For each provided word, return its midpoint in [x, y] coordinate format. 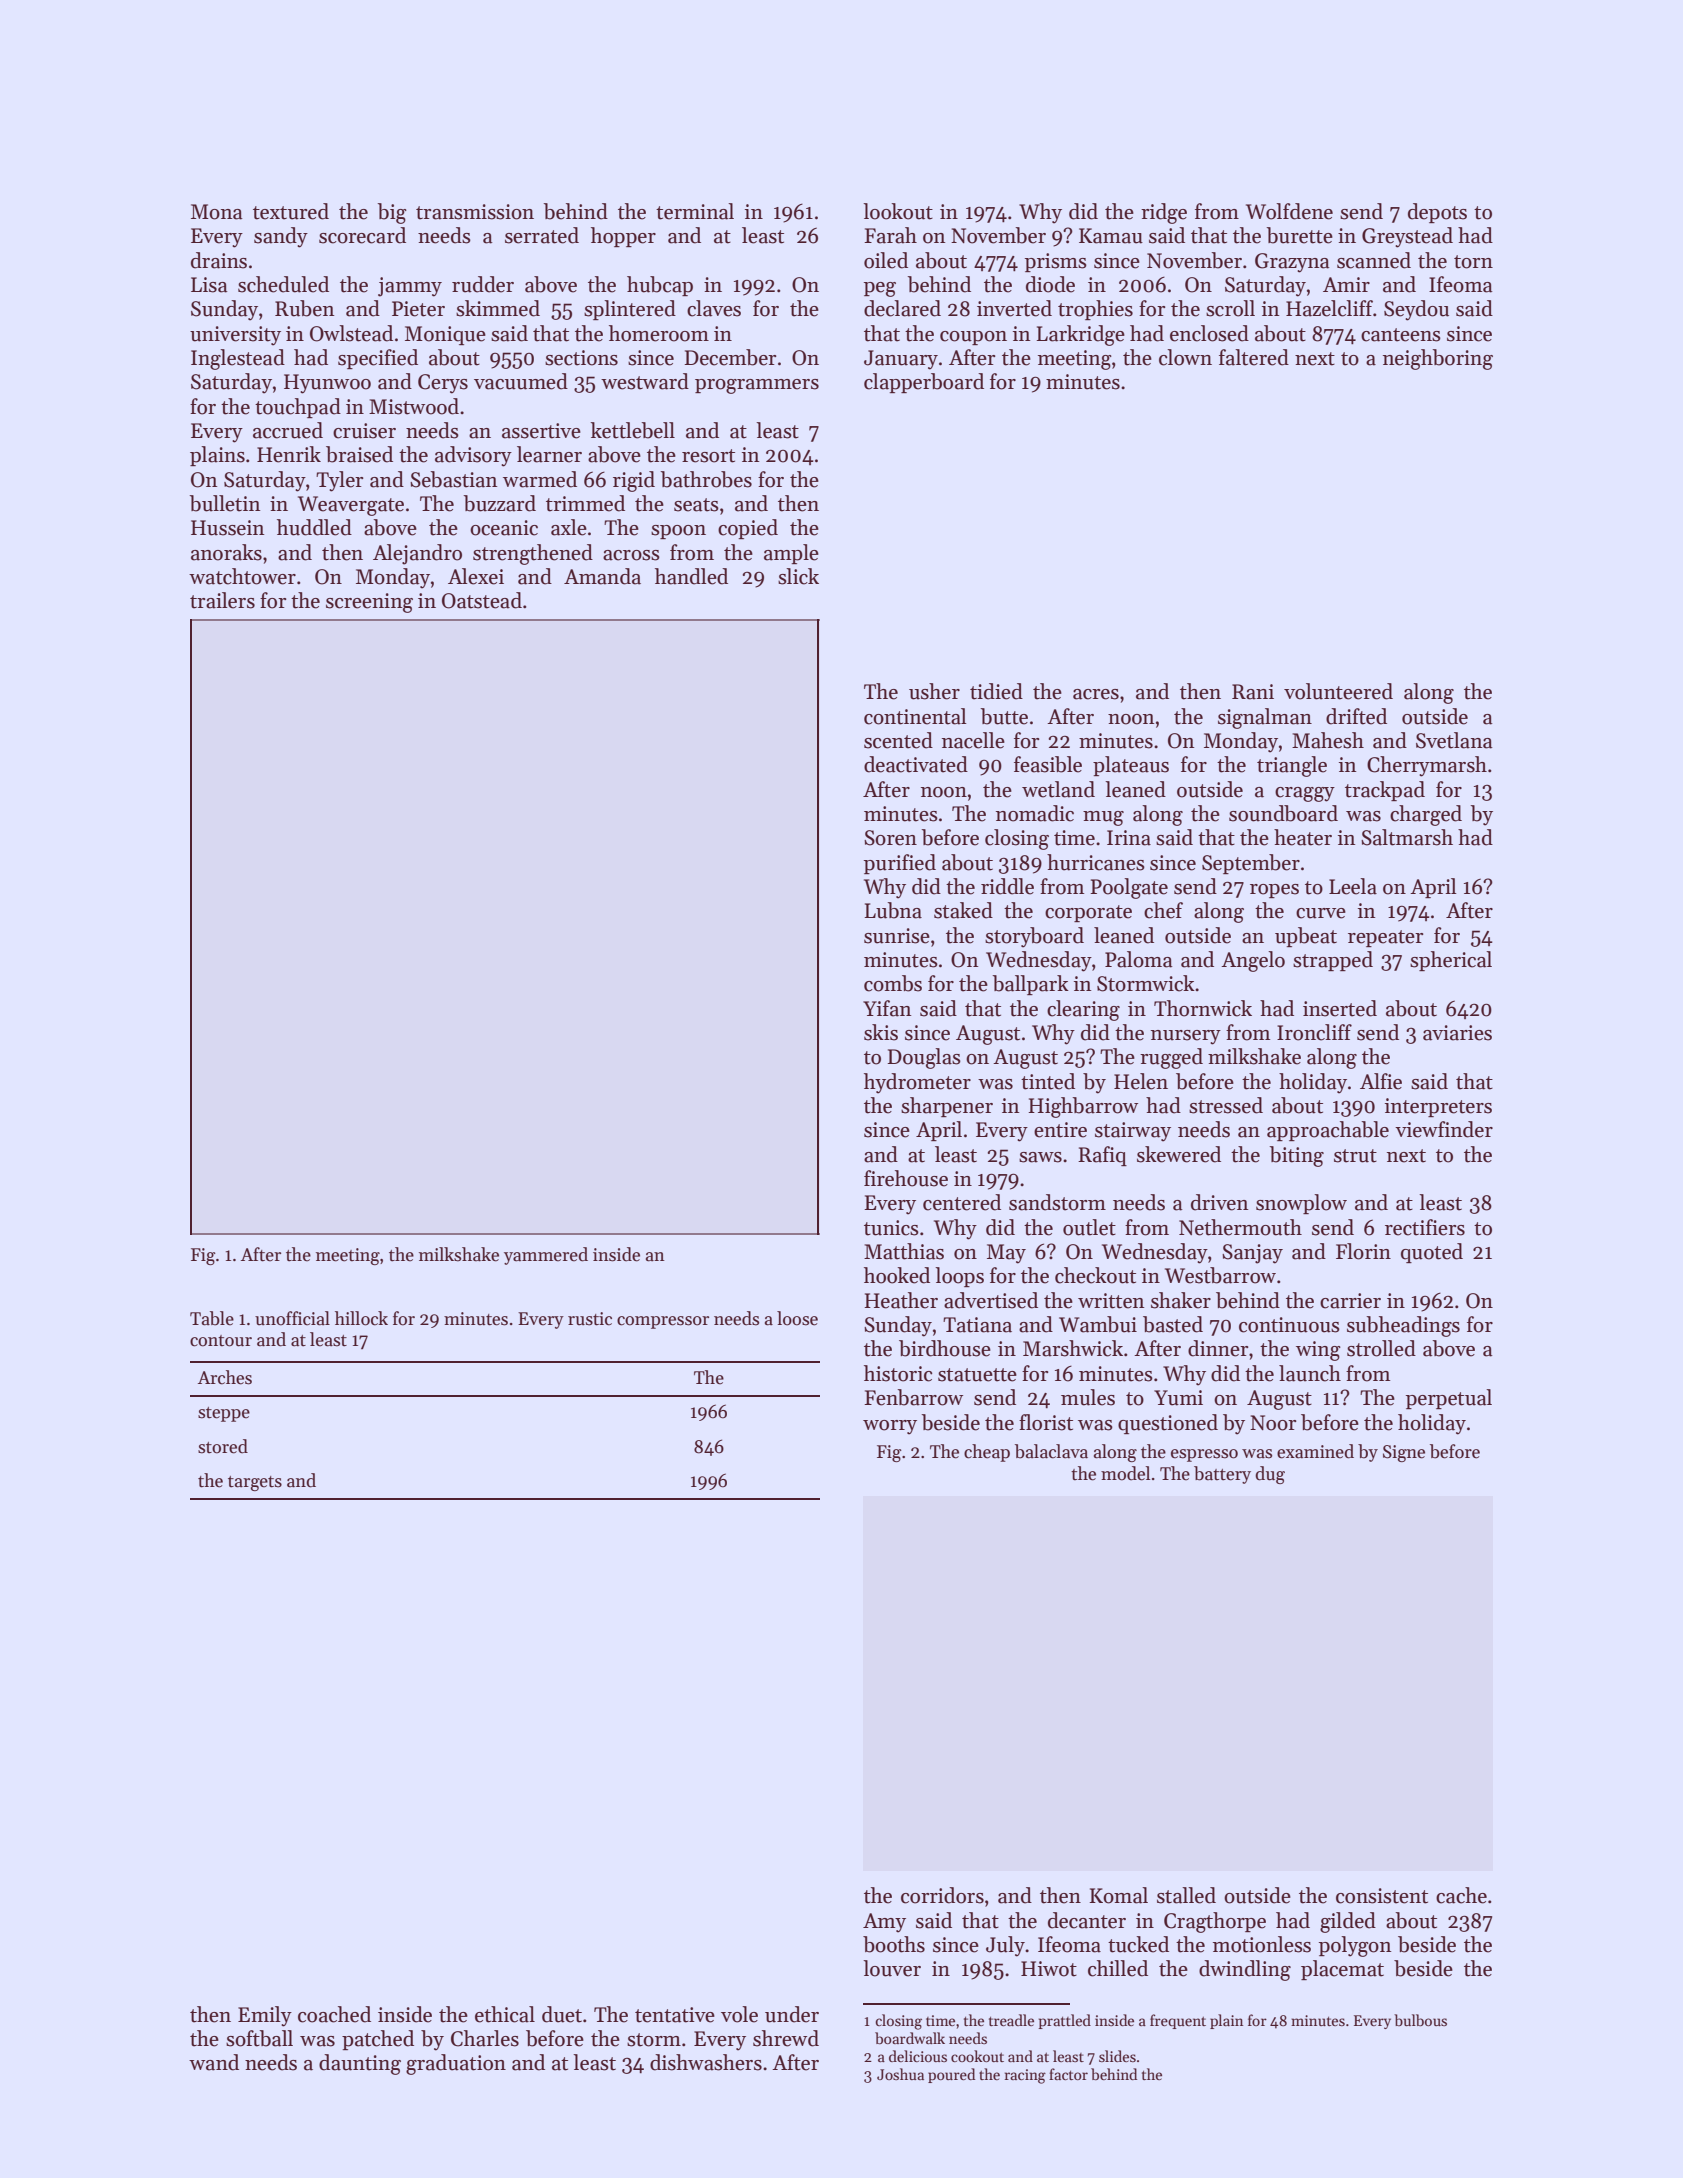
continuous [1289, 1325]
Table [212, 1318]
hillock [361, 1318]
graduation [456, 2064]
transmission [475, 212]
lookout [898, 211]
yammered [546, 1256]
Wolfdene [1289, 211]
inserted [1340, 1008]
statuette [977, 1375]
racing [1025, 2076]
